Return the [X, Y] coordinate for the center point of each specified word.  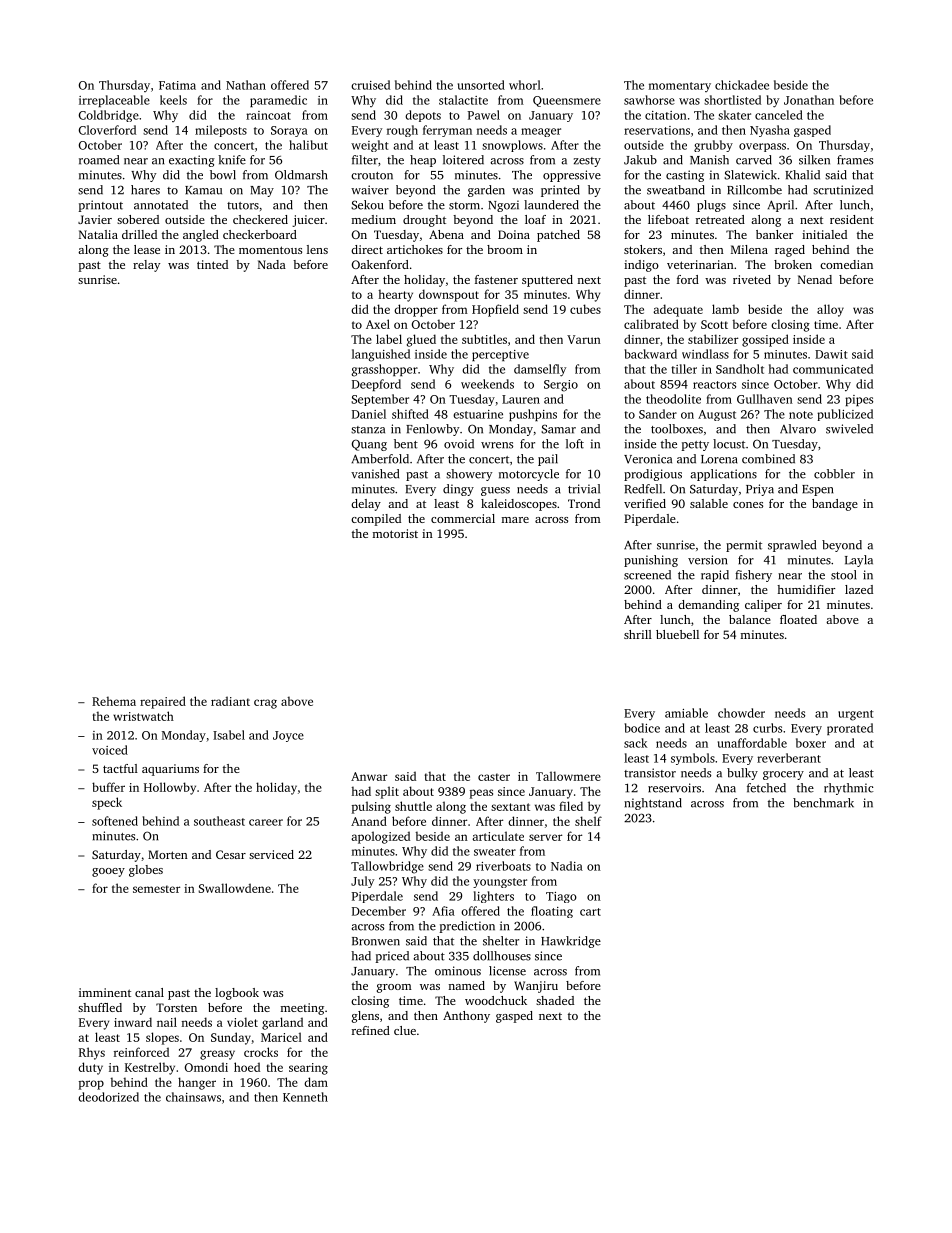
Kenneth [305, 1097]
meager [541, 132]
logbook [237, 994]
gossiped [765, 340]
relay [146, 266]
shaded [555, 1000]
